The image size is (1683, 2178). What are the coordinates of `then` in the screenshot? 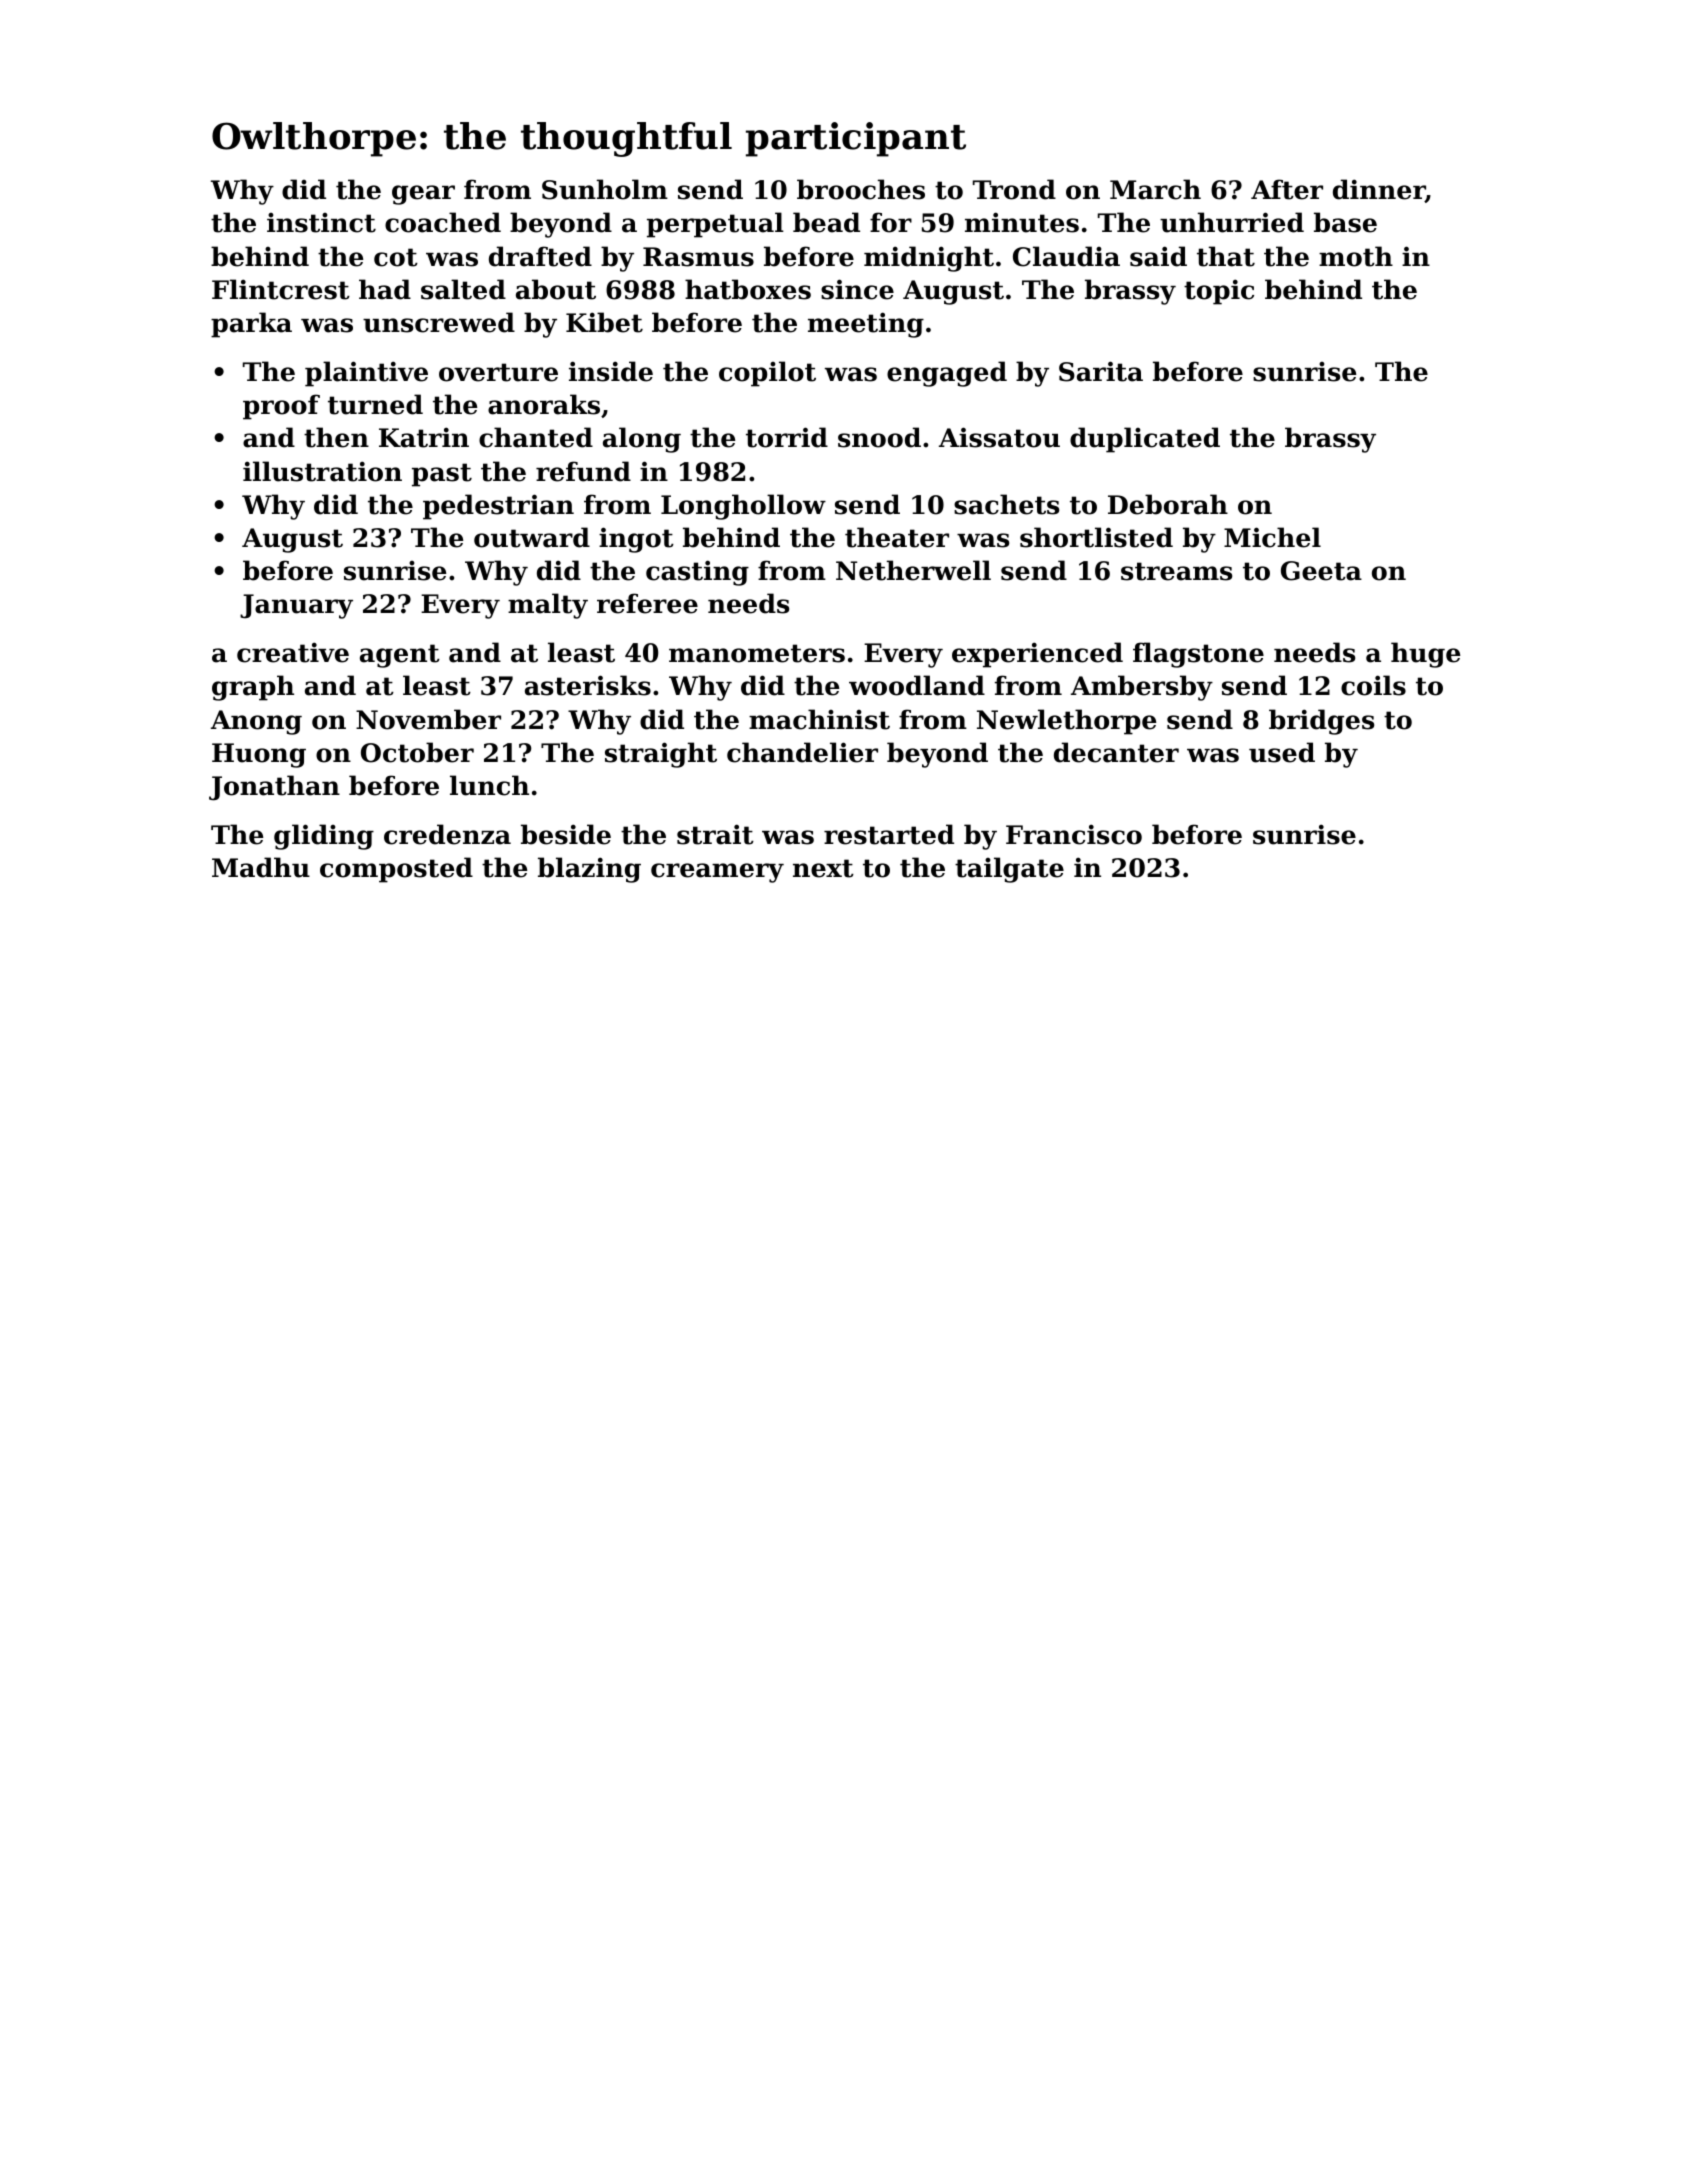 It's located at (336, 437).
